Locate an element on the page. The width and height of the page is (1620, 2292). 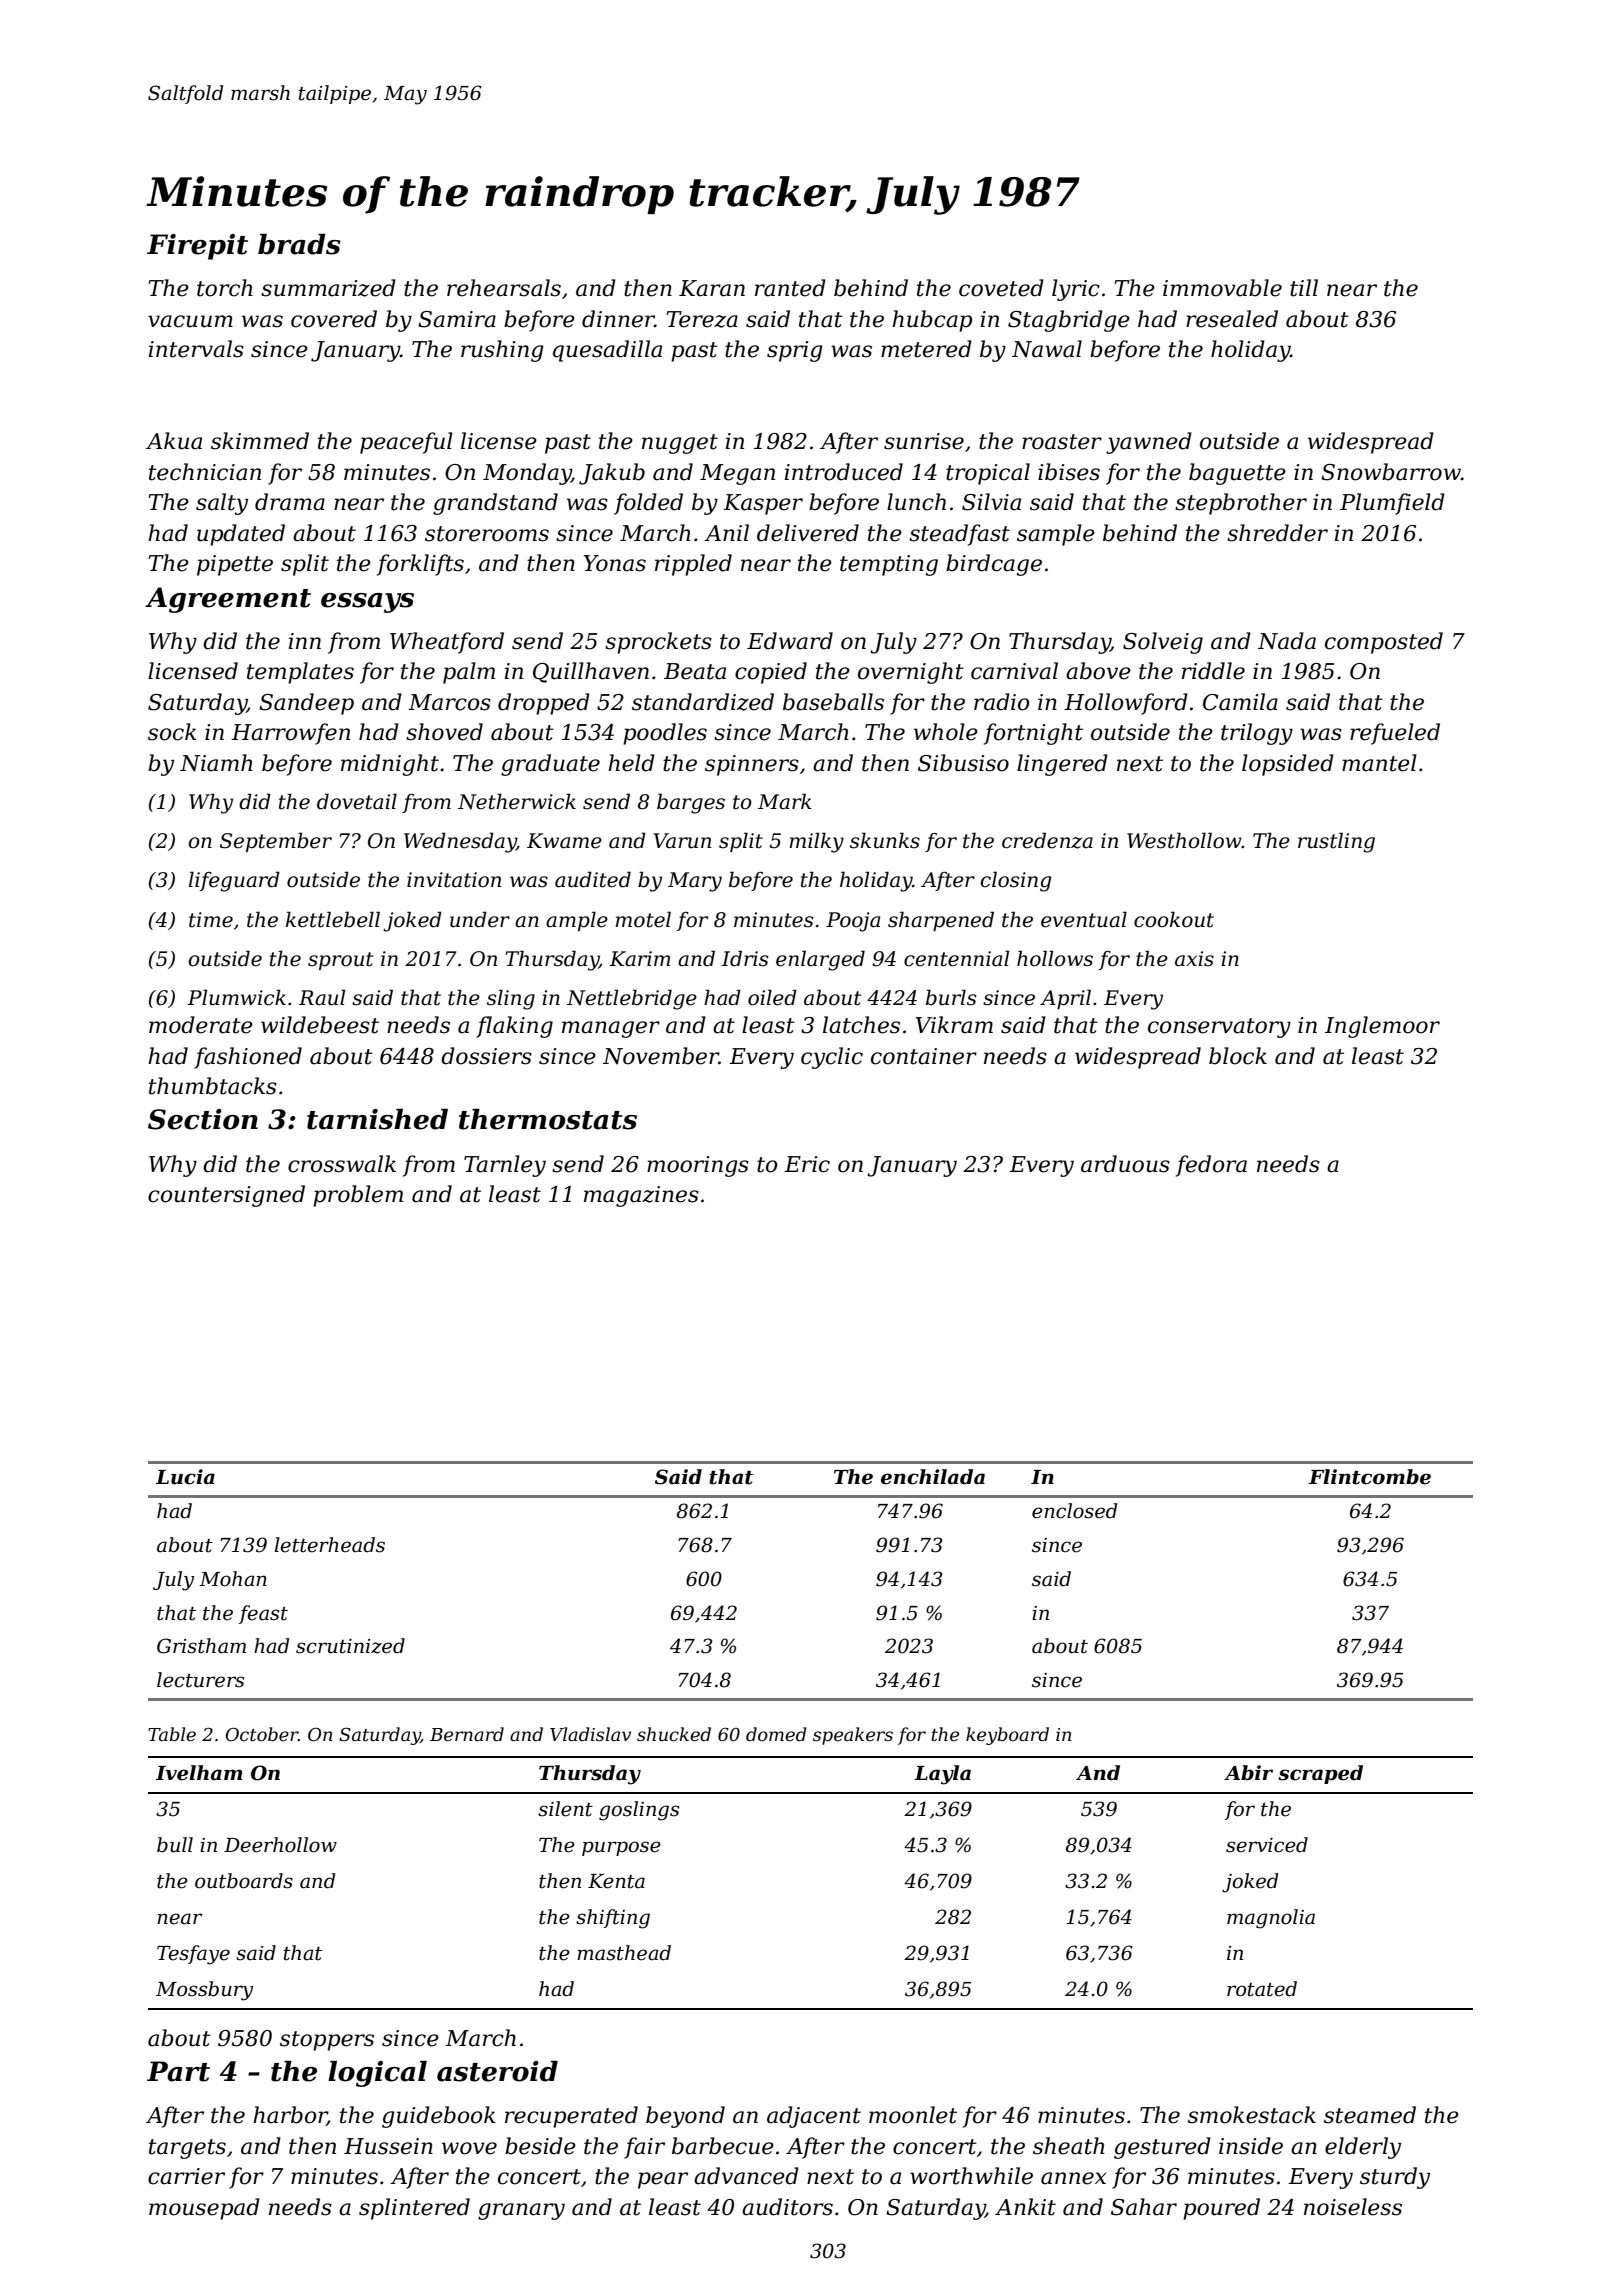
audited is located at coordinates (593, 879).
